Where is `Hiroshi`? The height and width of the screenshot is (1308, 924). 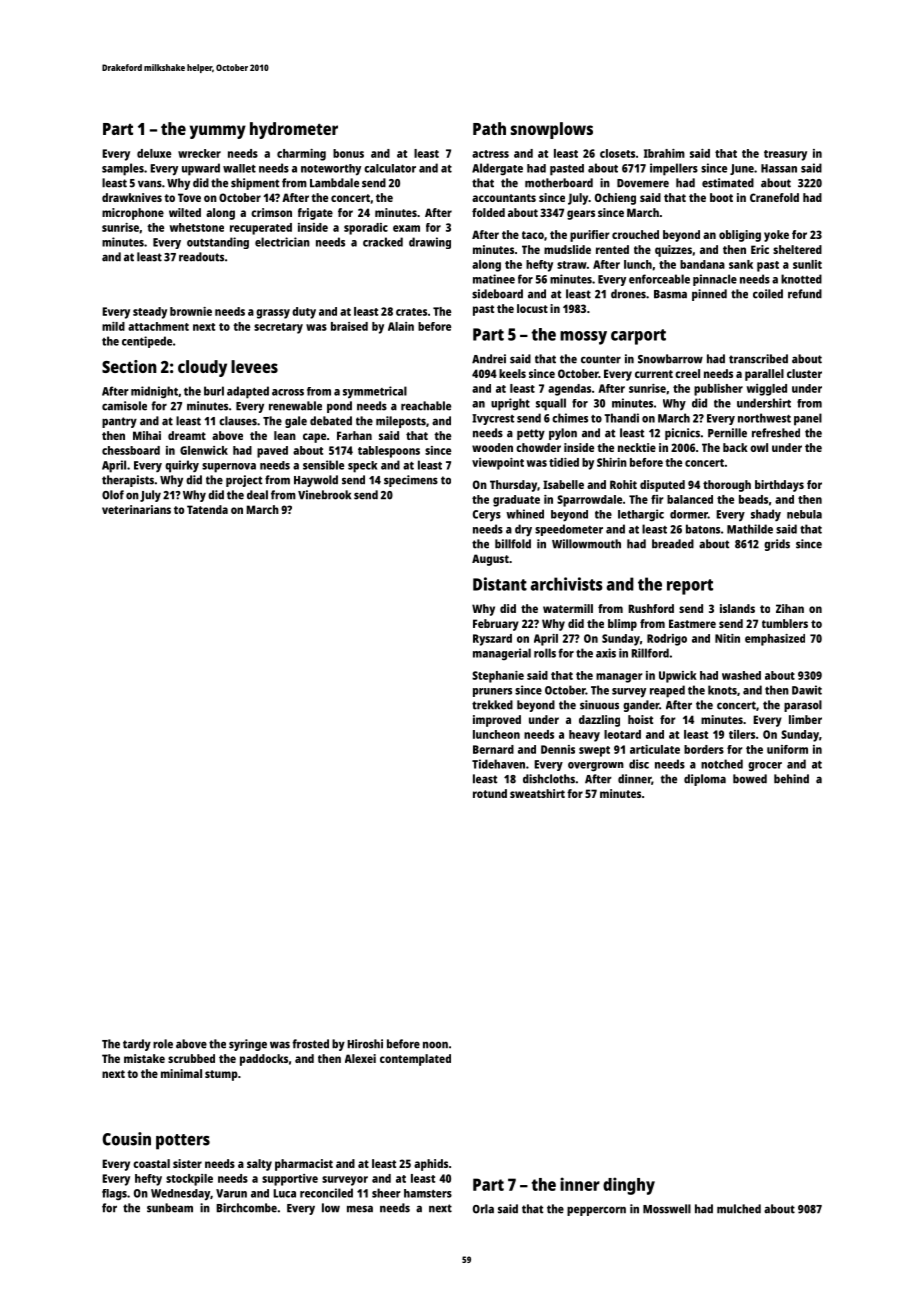 Hiroshi is located at coordinates (365, 1044).
